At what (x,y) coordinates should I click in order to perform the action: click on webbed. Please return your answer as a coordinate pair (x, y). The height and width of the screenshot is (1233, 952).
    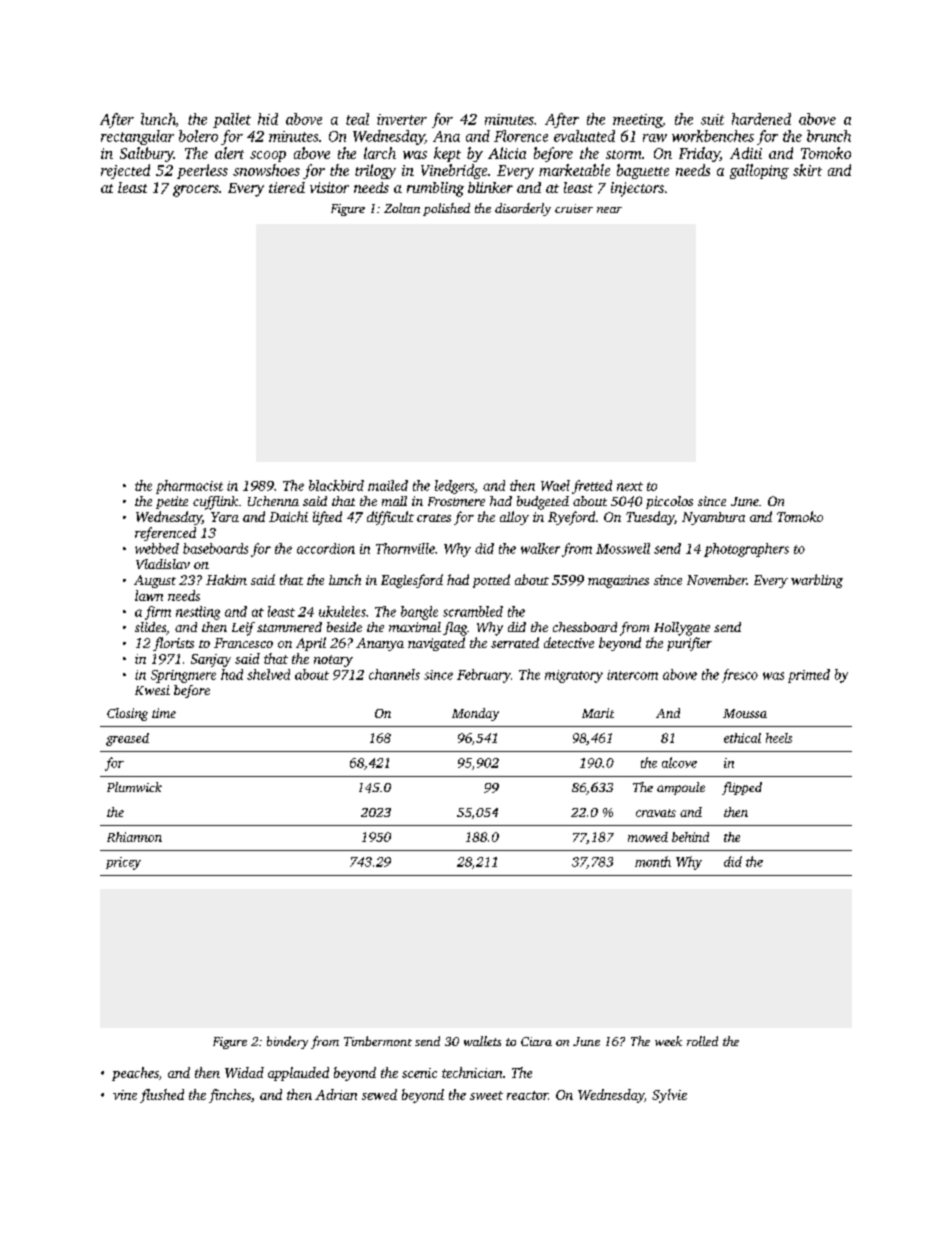
    Looking at the image, I should click on (157, 548).
